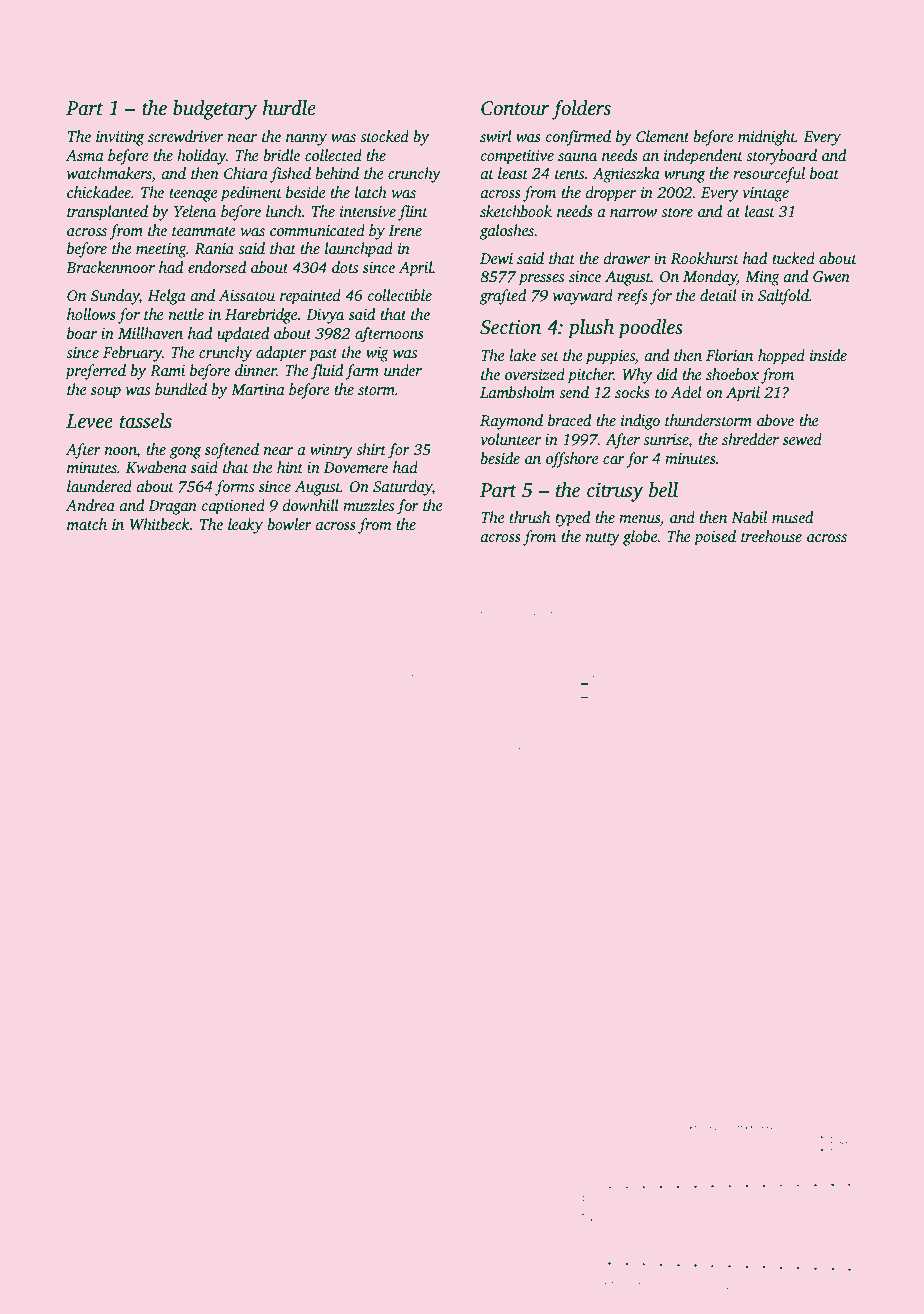  Describe the element at coordinates (167, 297) in the image. I see `Helga` at that location.
